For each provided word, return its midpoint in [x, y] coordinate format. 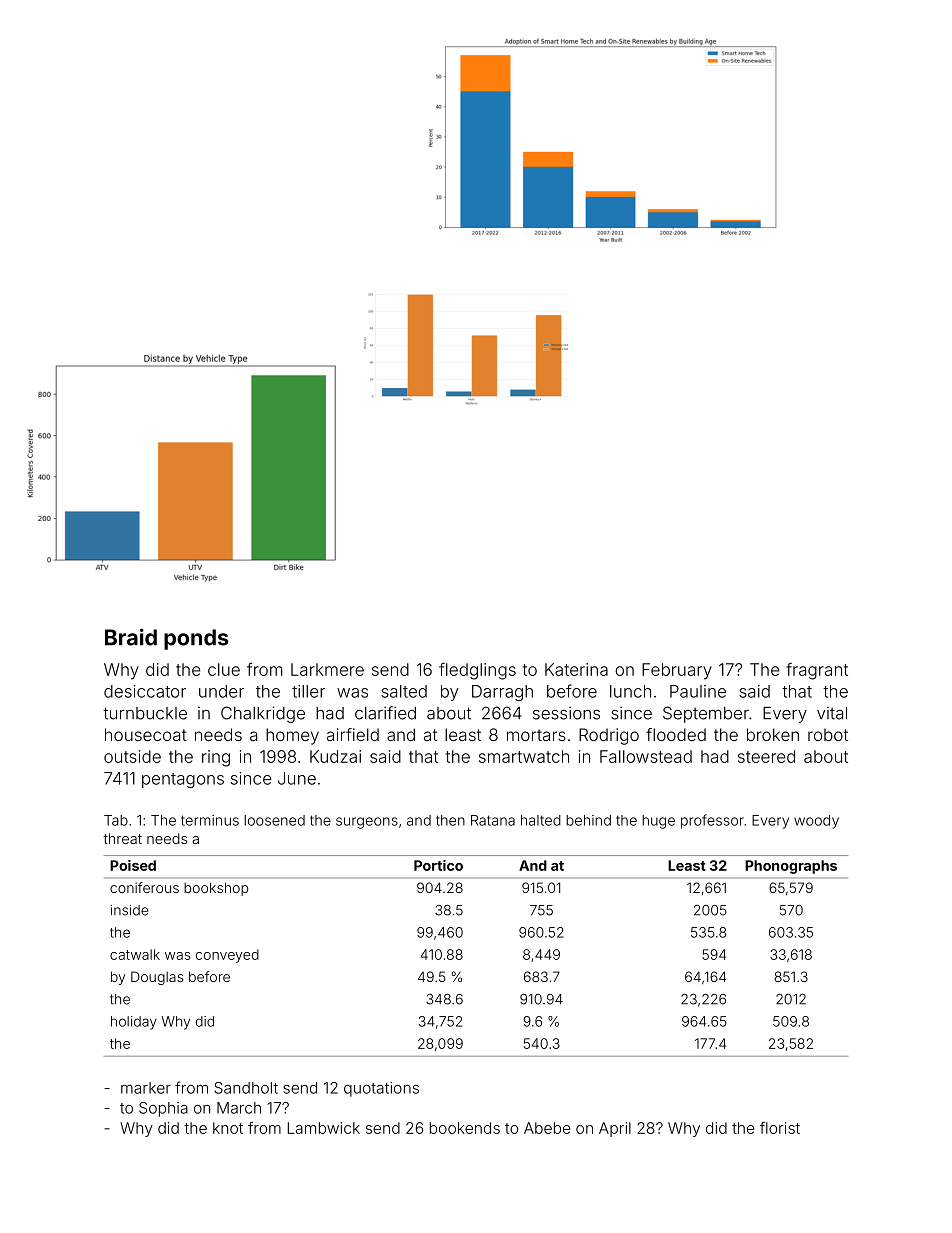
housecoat [146, 734]
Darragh [502, 693]
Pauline [698, 691]
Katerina [576, 669]
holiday [134, 1023]
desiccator [145, 691]
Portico [438, 865]
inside [129, 910]
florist [780, 1128]
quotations [381, 1089]
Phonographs [791, 867]
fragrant [817, 671]
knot [228, 1128]
